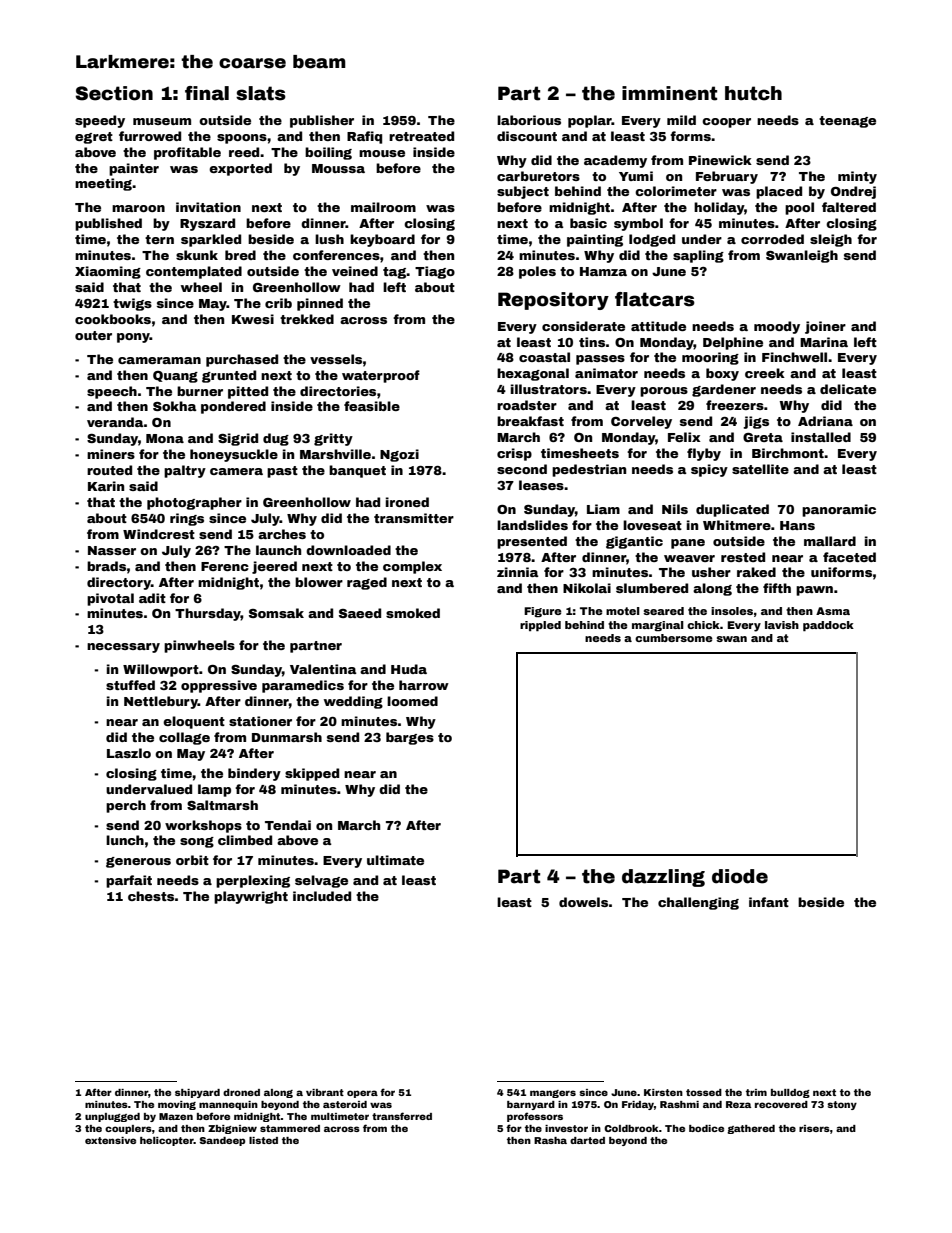 The image size is (952, 1233). I want to click on mallard, so click(830, 541).
